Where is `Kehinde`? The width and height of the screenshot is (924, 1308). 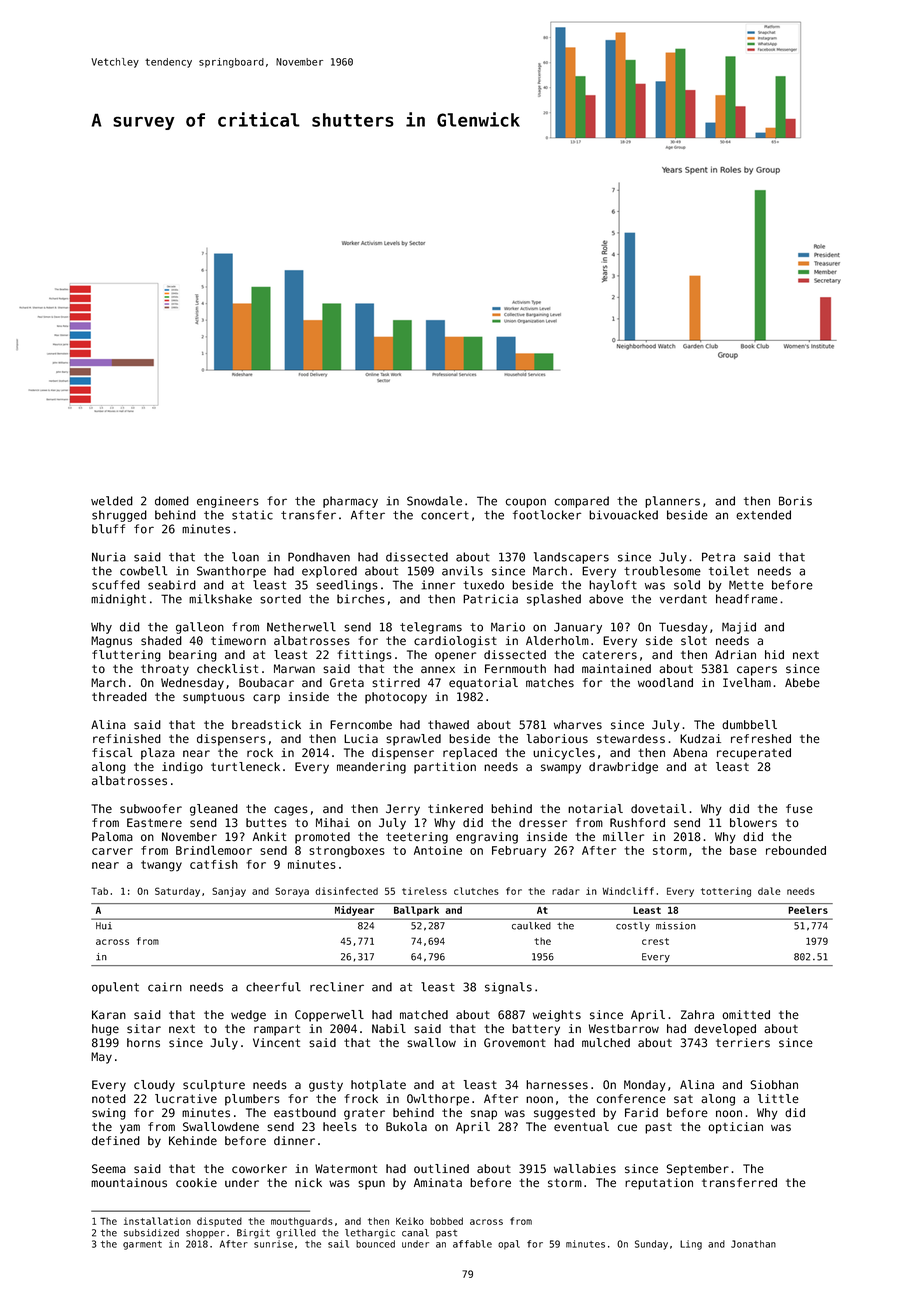
Kehinde is located at coordinates (193, 1141).
